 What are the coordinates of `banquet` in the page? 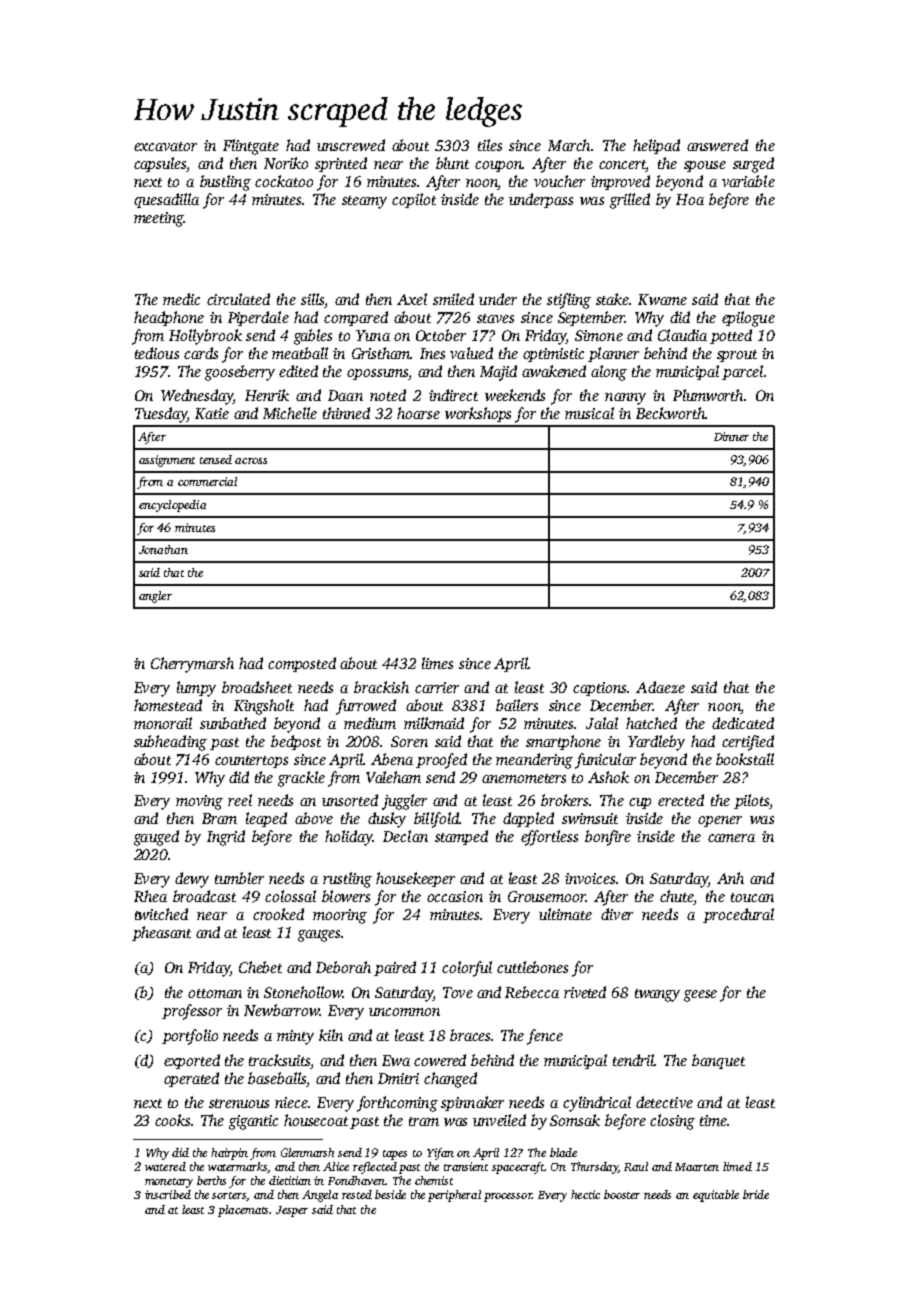 It's located at (718, 1061).
